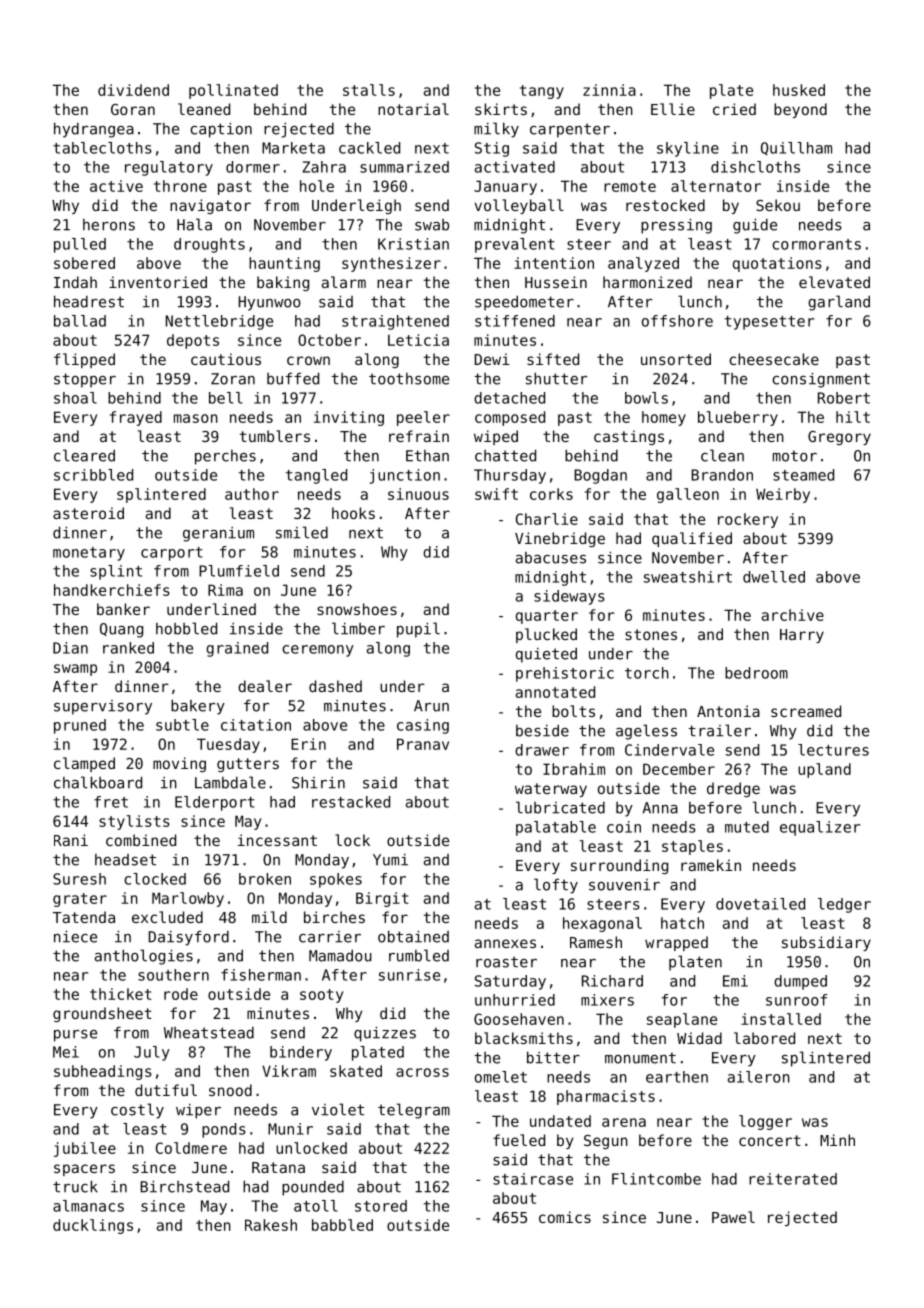 Image resolution: width=924 pixels, height=1308 pixels. I want to click on Wheatstead, so click(209, 1033).
